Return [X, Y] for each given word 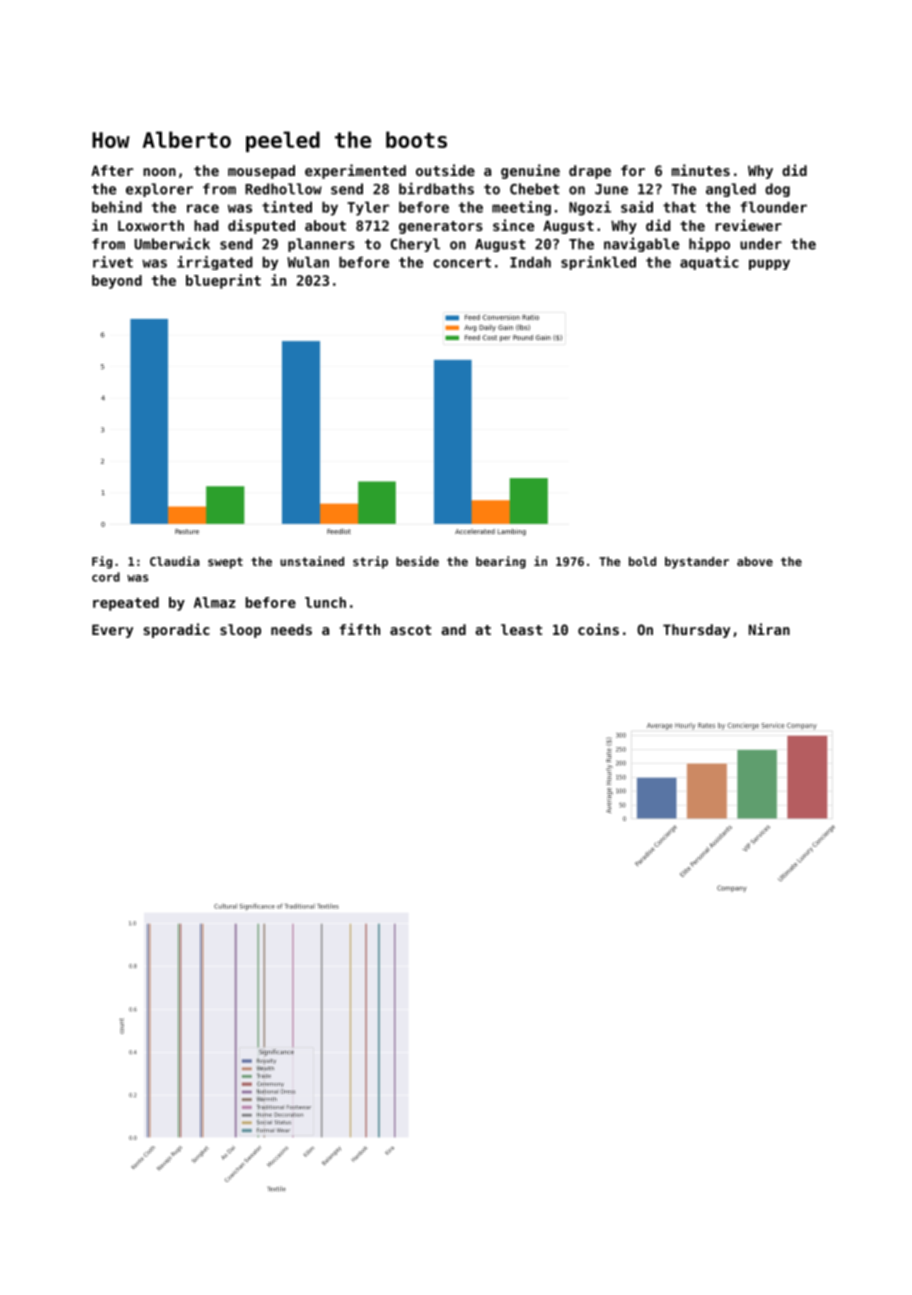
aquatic [709, 263]
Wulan [308, 262]
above [755, 561]
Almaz [214, 602]
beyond [117, 282]
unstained [312, 561]
